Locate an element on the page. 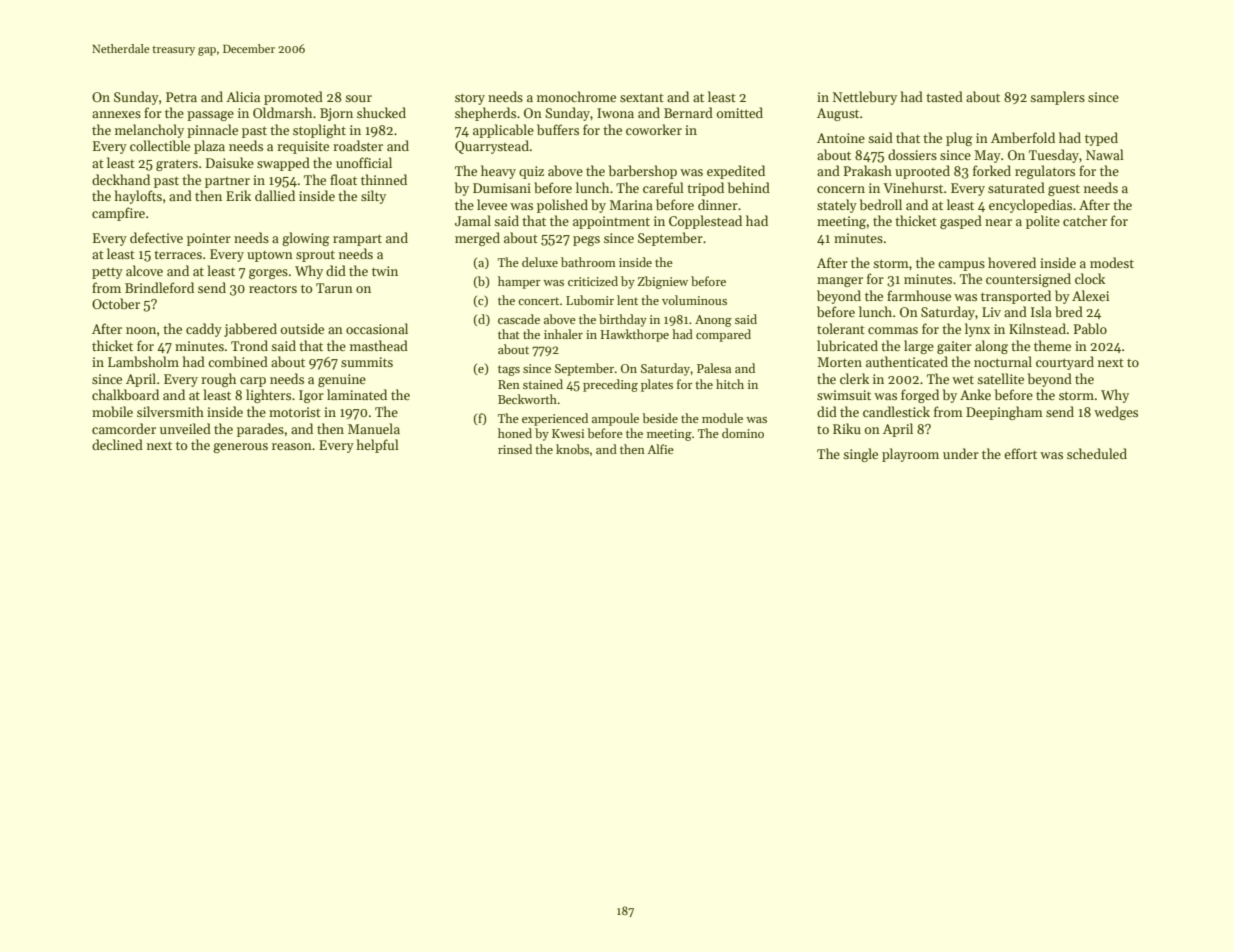 Image resolution: width=1233 pixels, height=952 pixels. jabbered is located at coordinates (250, 330).
